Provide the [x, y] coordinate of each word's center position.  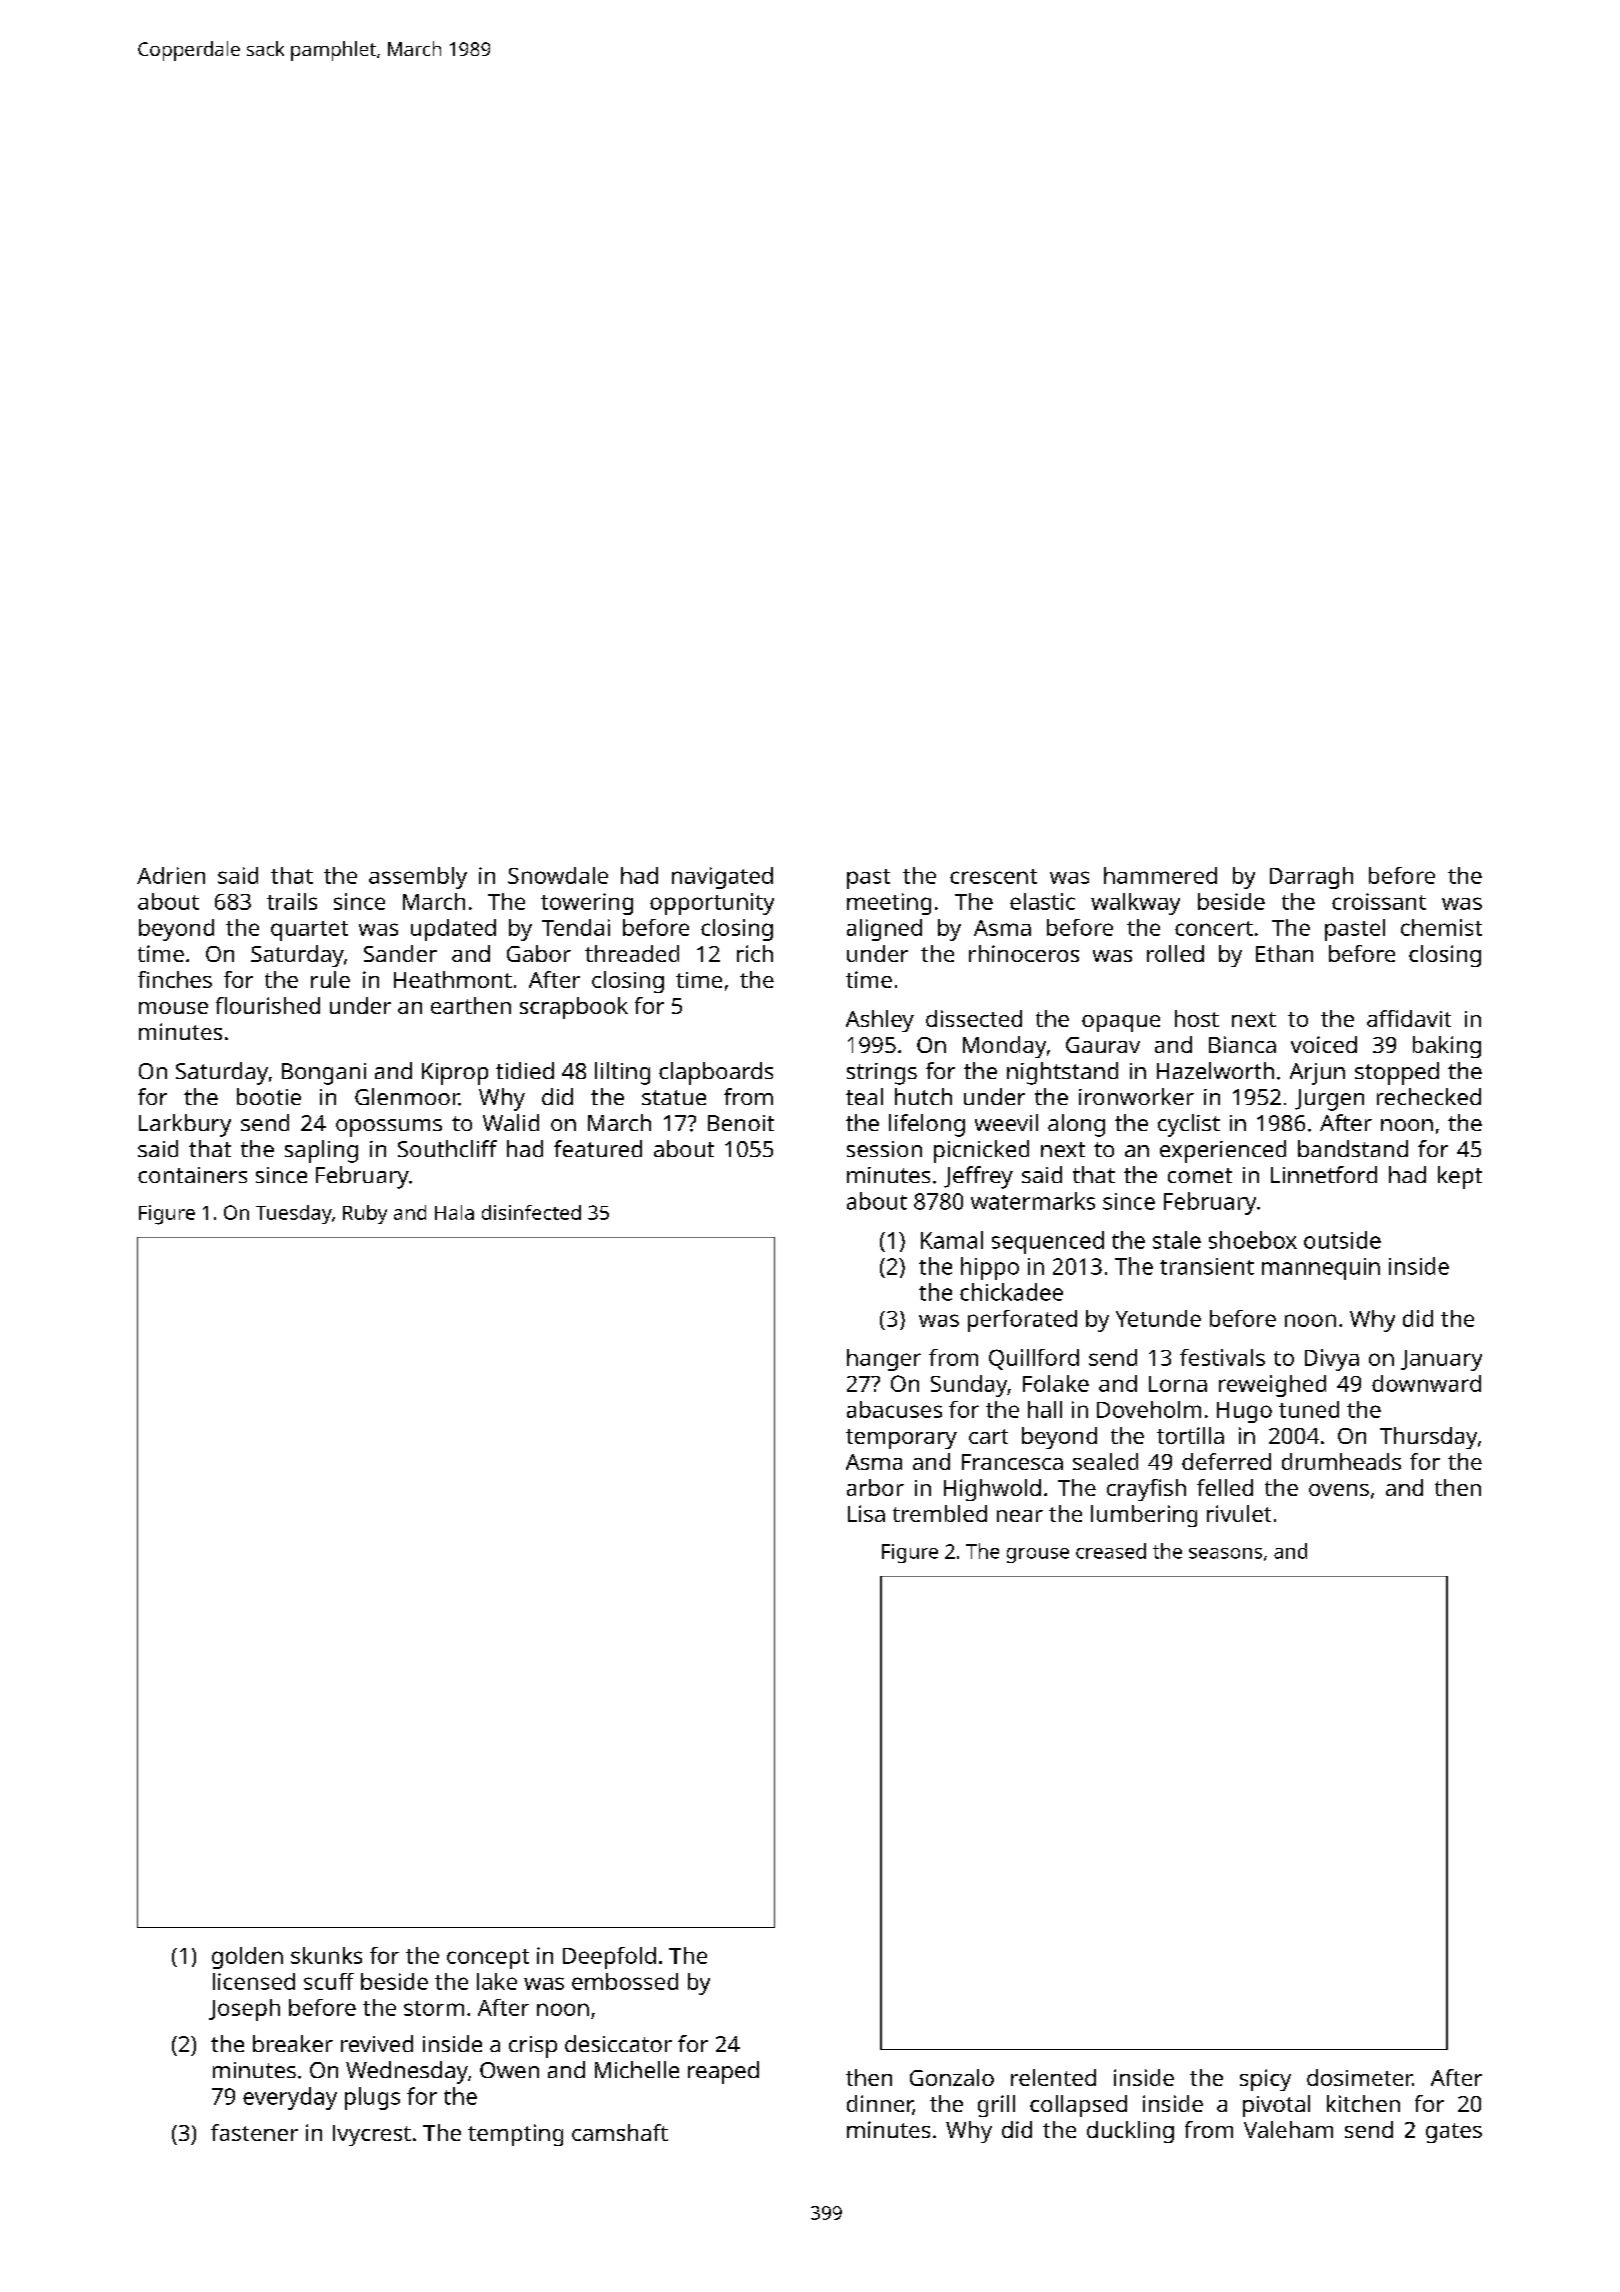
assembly [418, 878]
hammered [1160, 875]
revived [377, 2043]
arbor [875, 1487]
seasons [1225, 1553]
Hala [454, 1212]
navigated [722, 878]
